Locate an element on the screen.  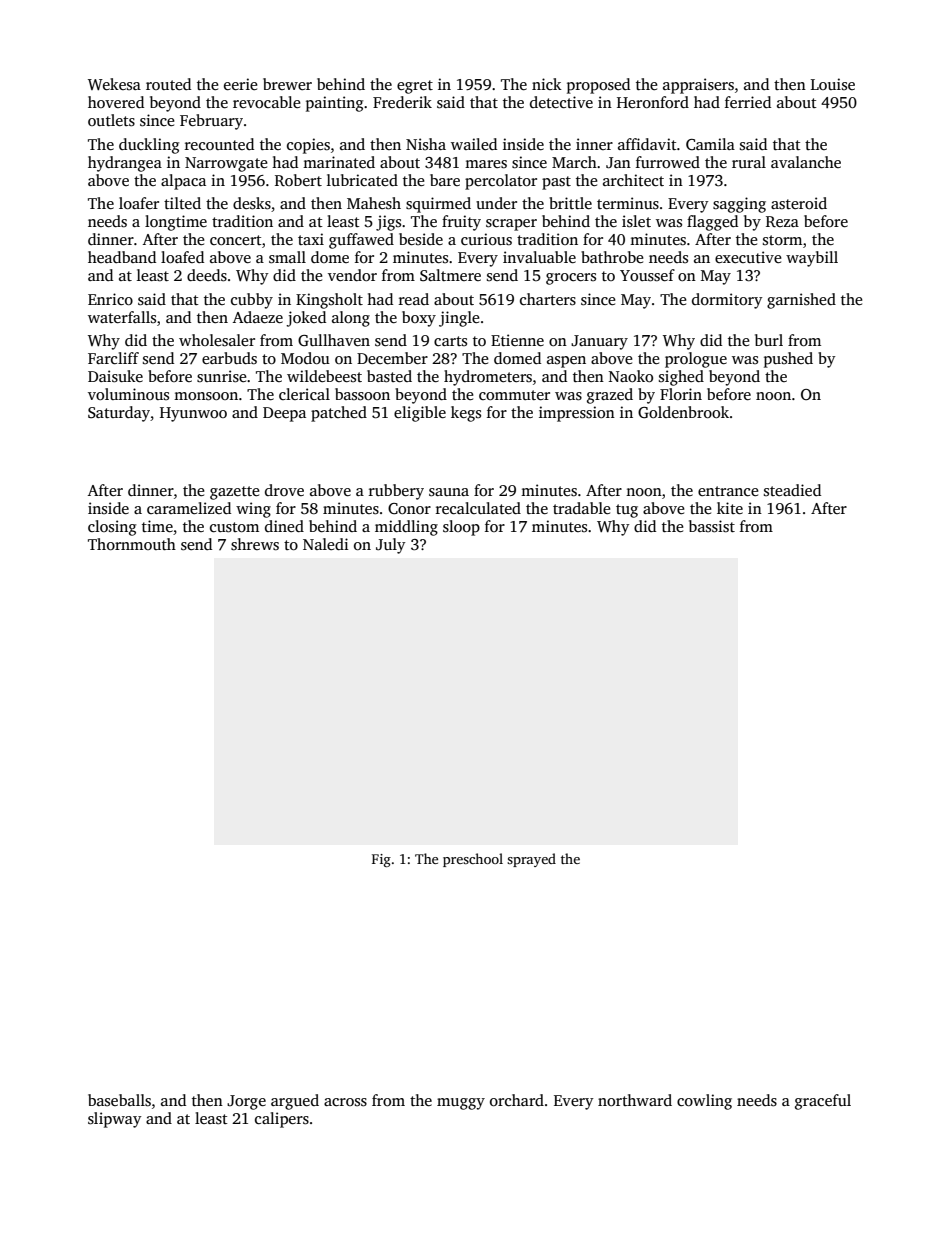
baseballs is located at coordinates (119, 1100).
